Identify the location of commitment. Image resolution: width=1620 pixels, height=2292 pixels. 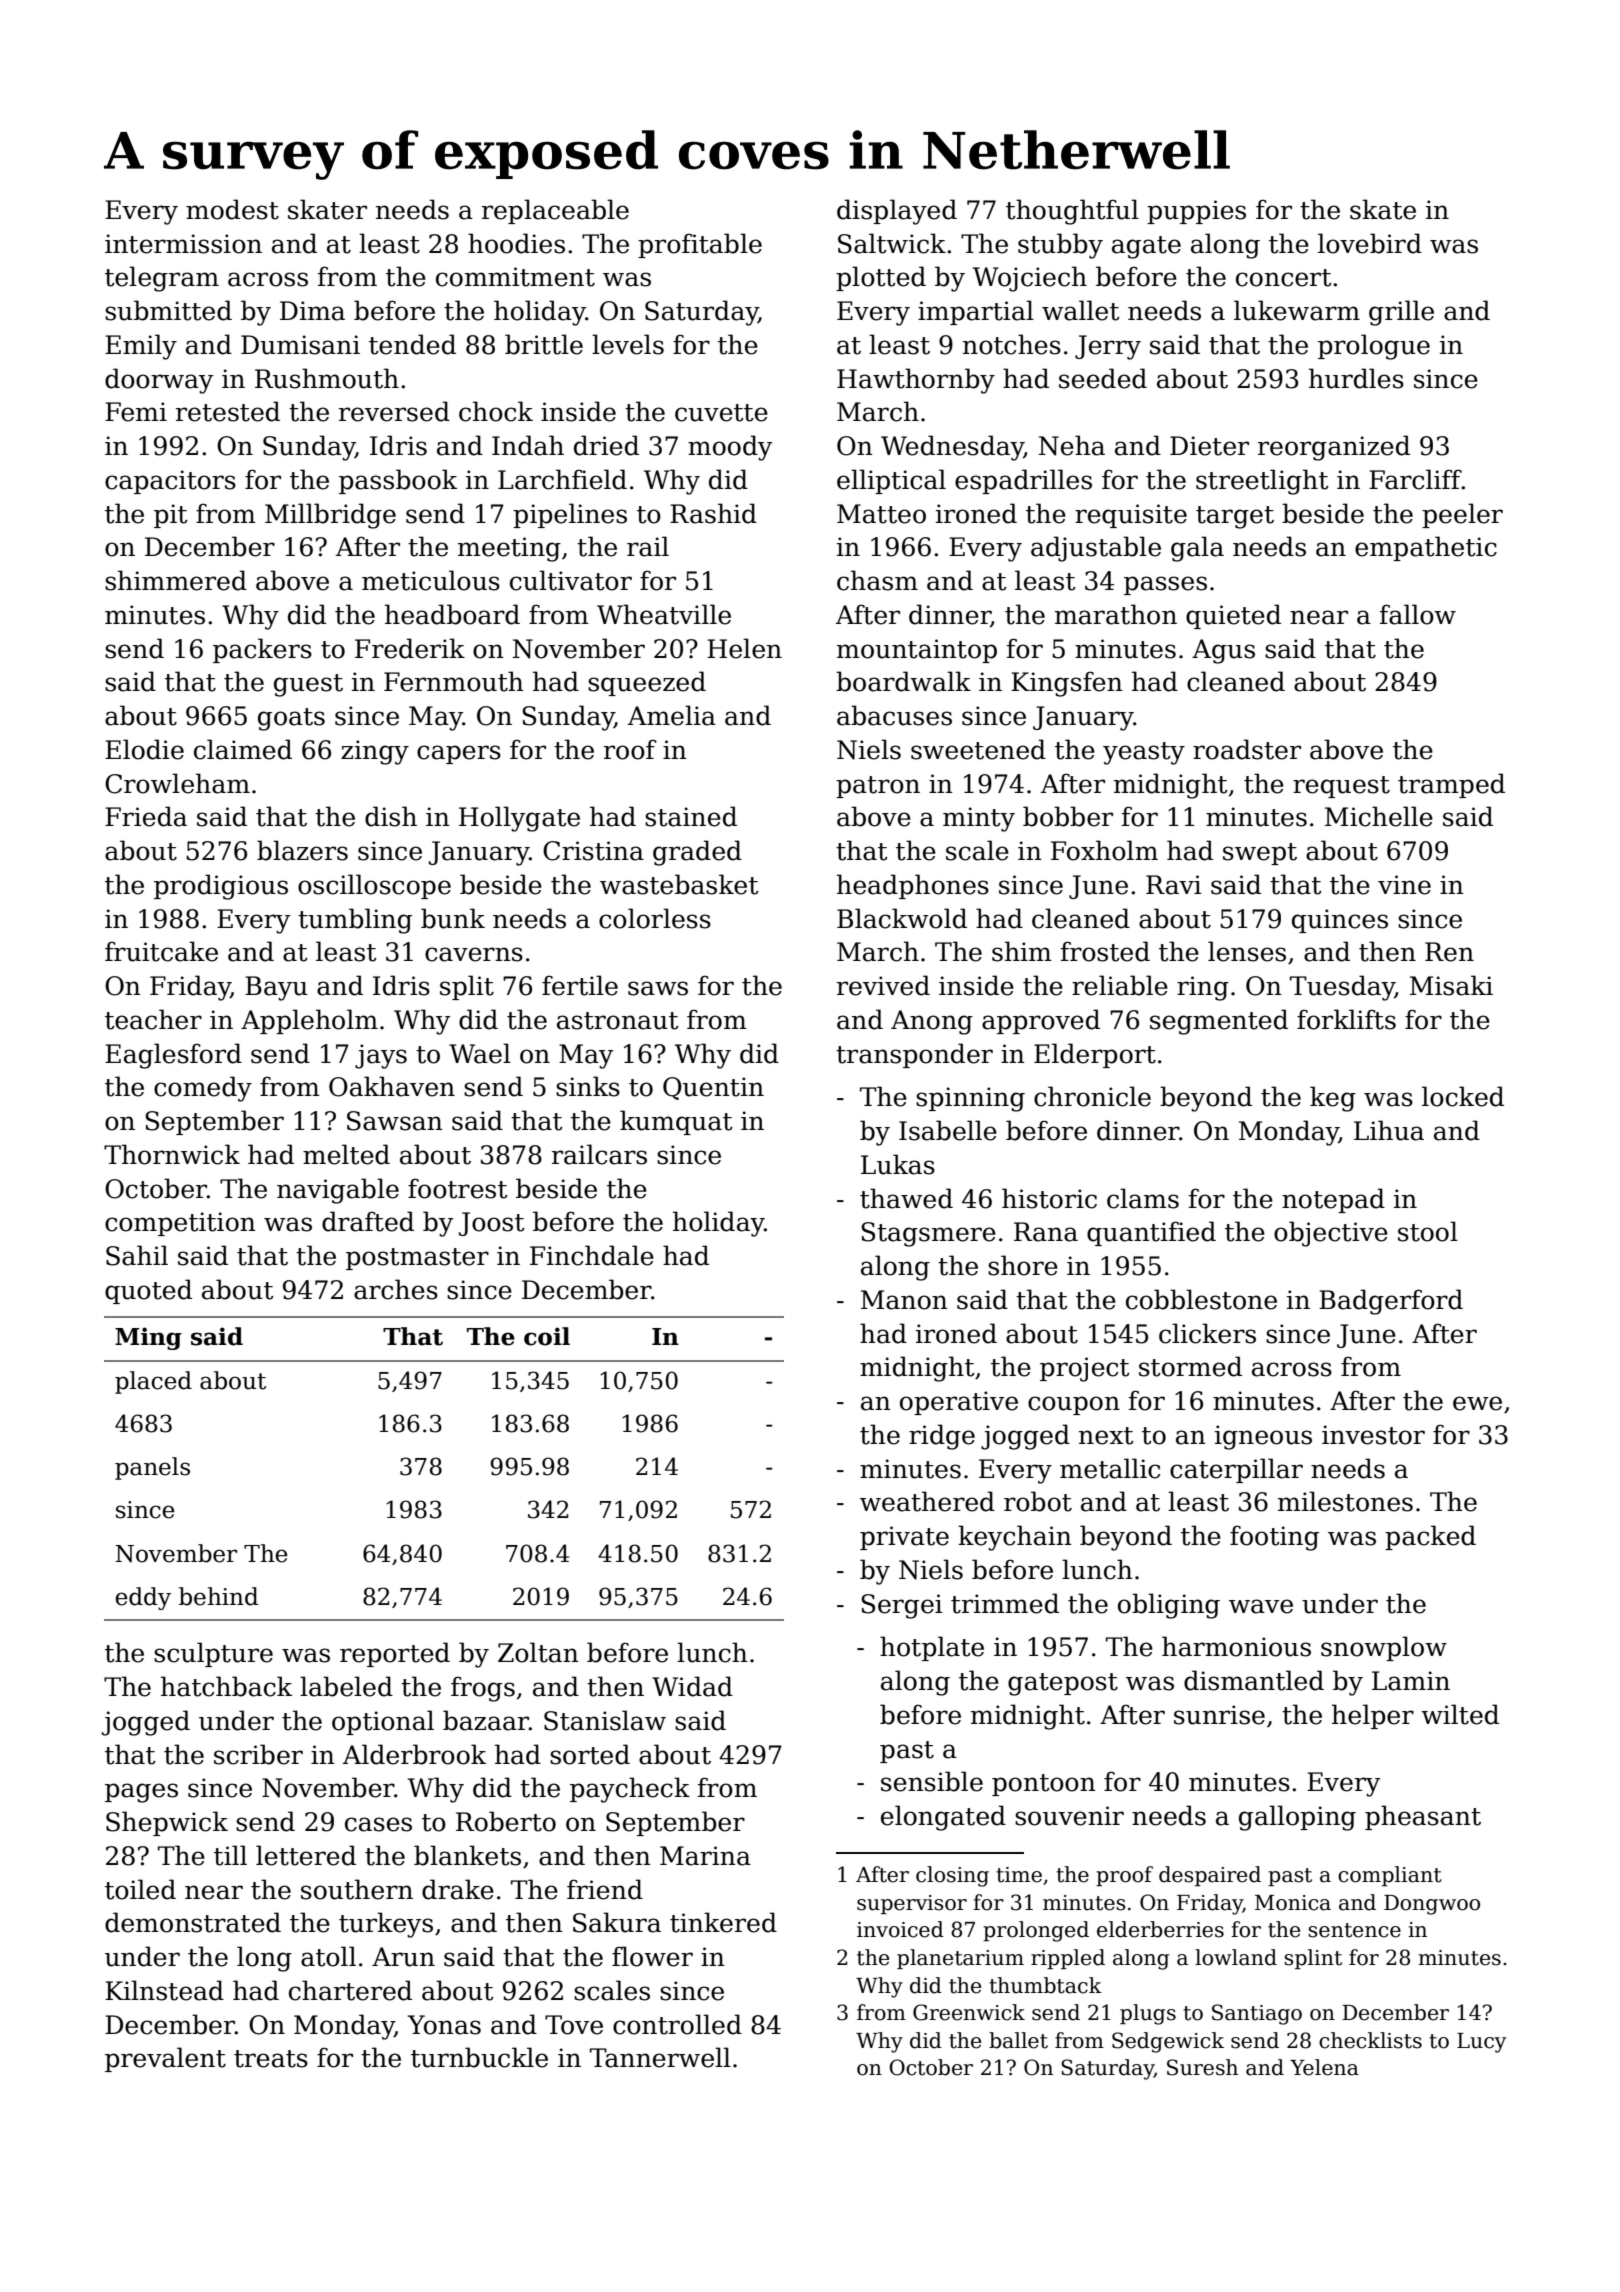
(515, 277).
